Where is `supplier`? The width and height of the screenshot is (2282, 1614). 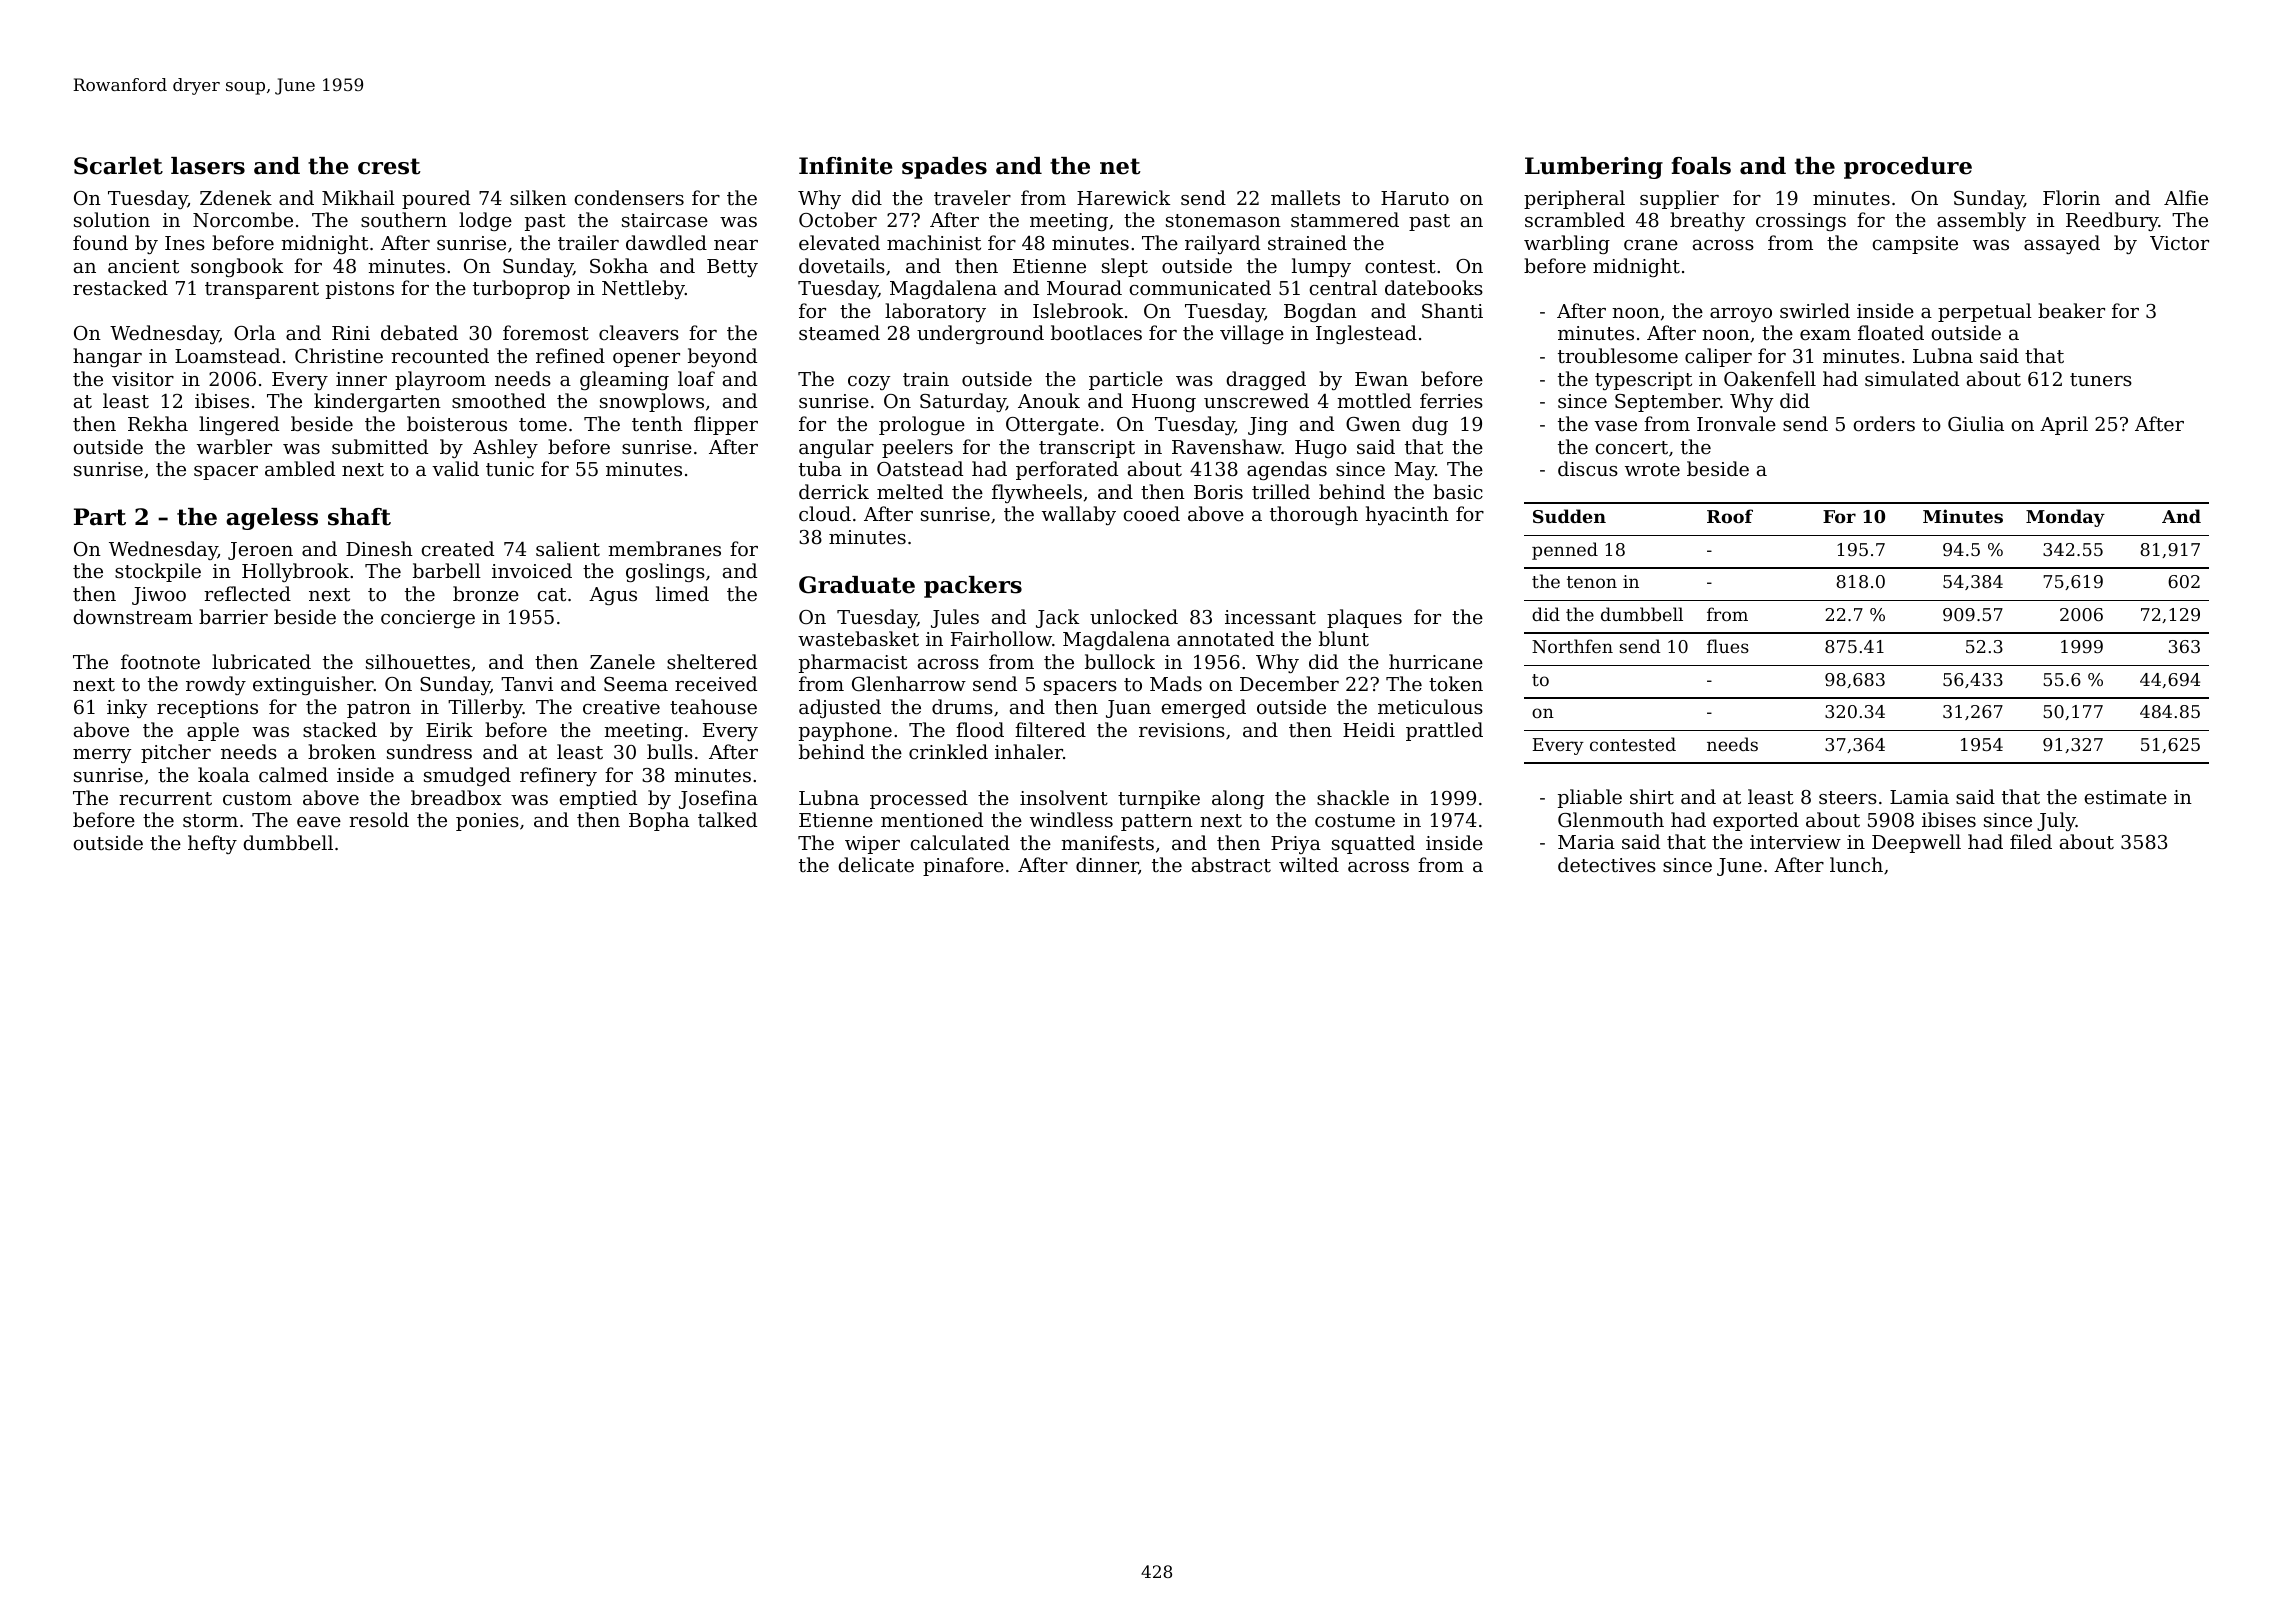
supplier is located at coordinates (1679, 199).
